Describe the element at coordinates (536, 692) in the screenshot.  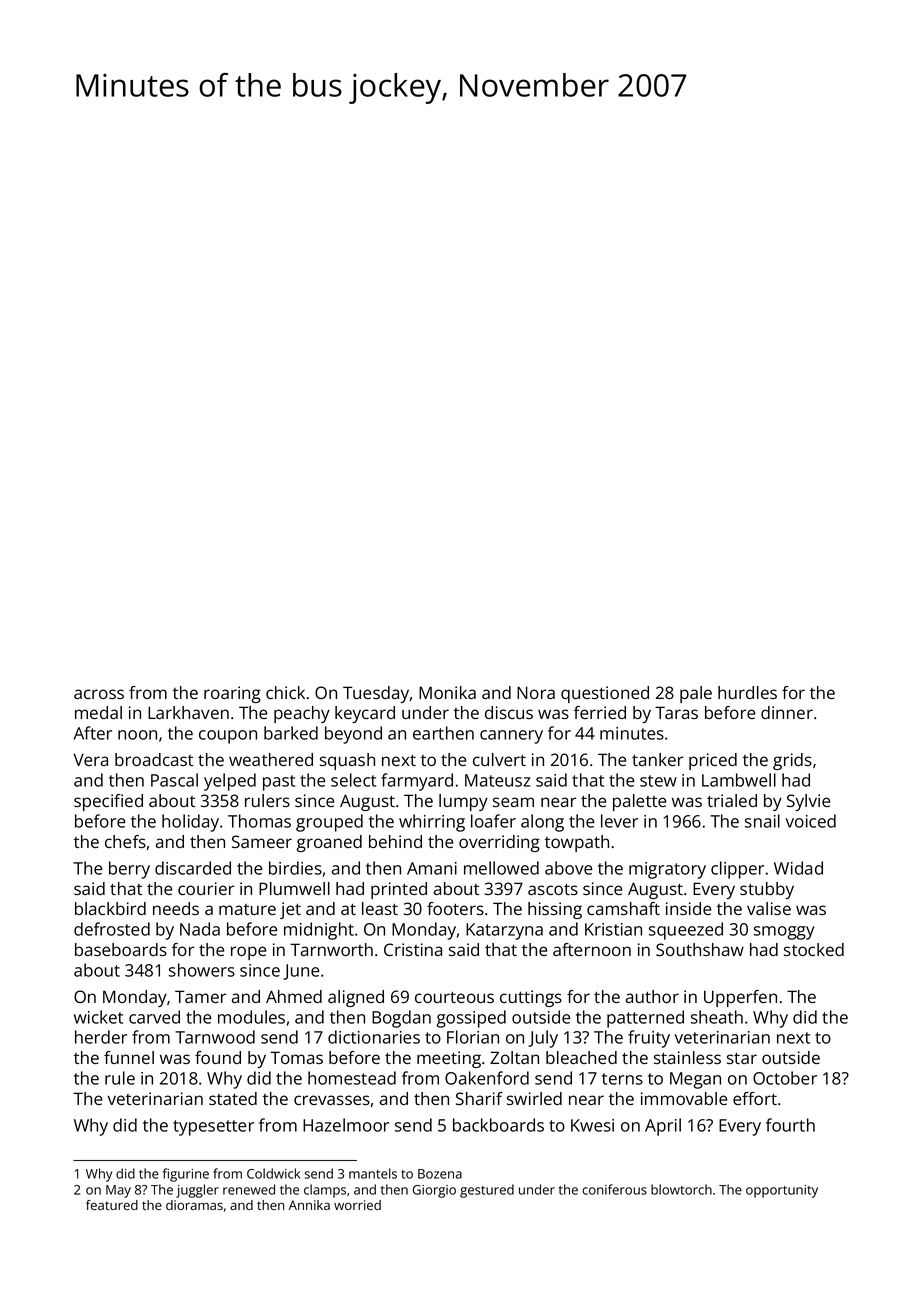
I see `Nora` at that location.
